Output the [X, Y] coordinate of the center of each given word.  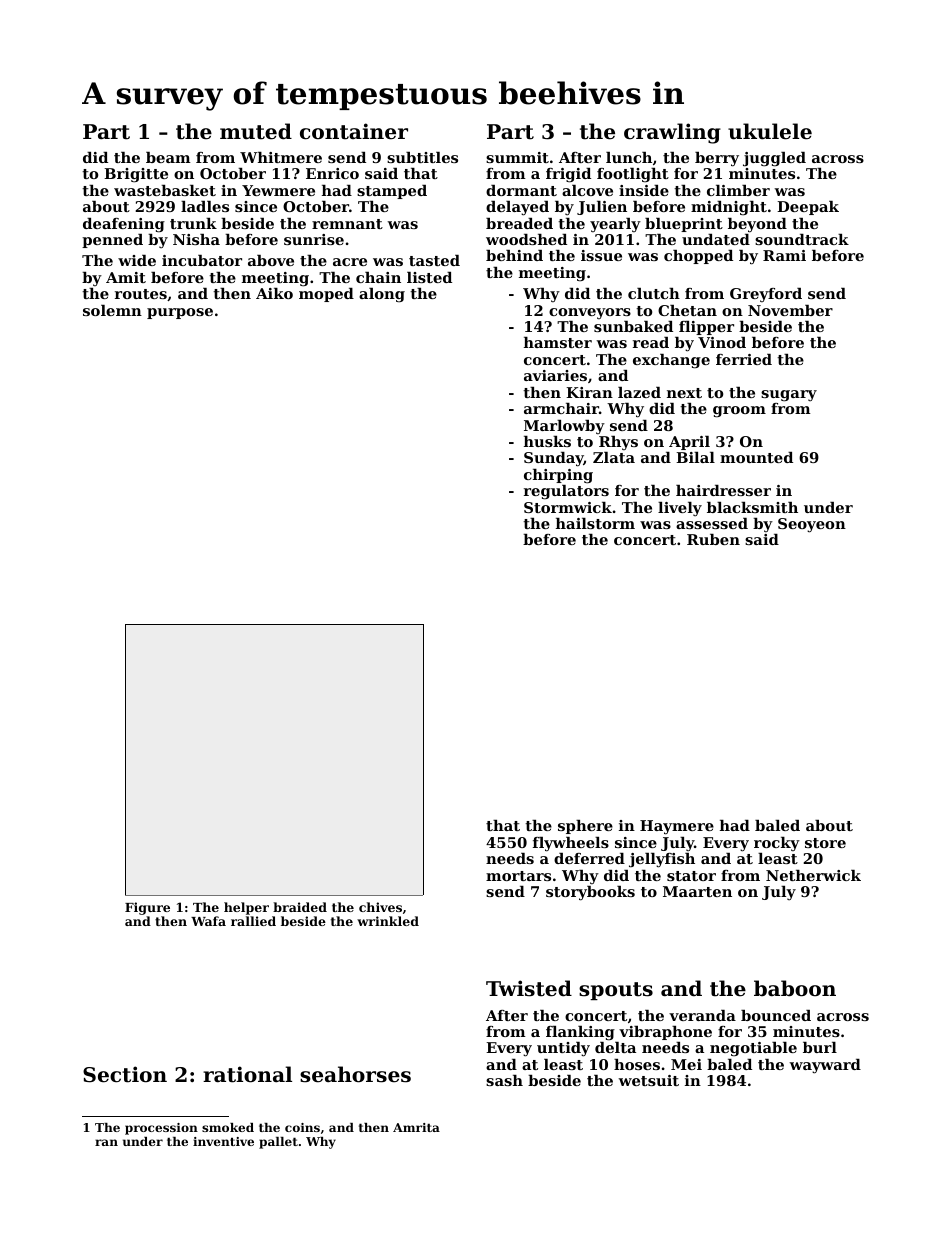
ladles [205, 206]
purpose [180, 313]
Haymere [677, 827]
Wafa [208, 921]
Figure [147, 908]
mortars [518, 876]
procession [161, 1129]
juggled [774, 159]
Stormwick [568, 507]
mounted [756, 457]
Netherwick [813, 875]
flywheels [571, 844]
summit [517, 157]
